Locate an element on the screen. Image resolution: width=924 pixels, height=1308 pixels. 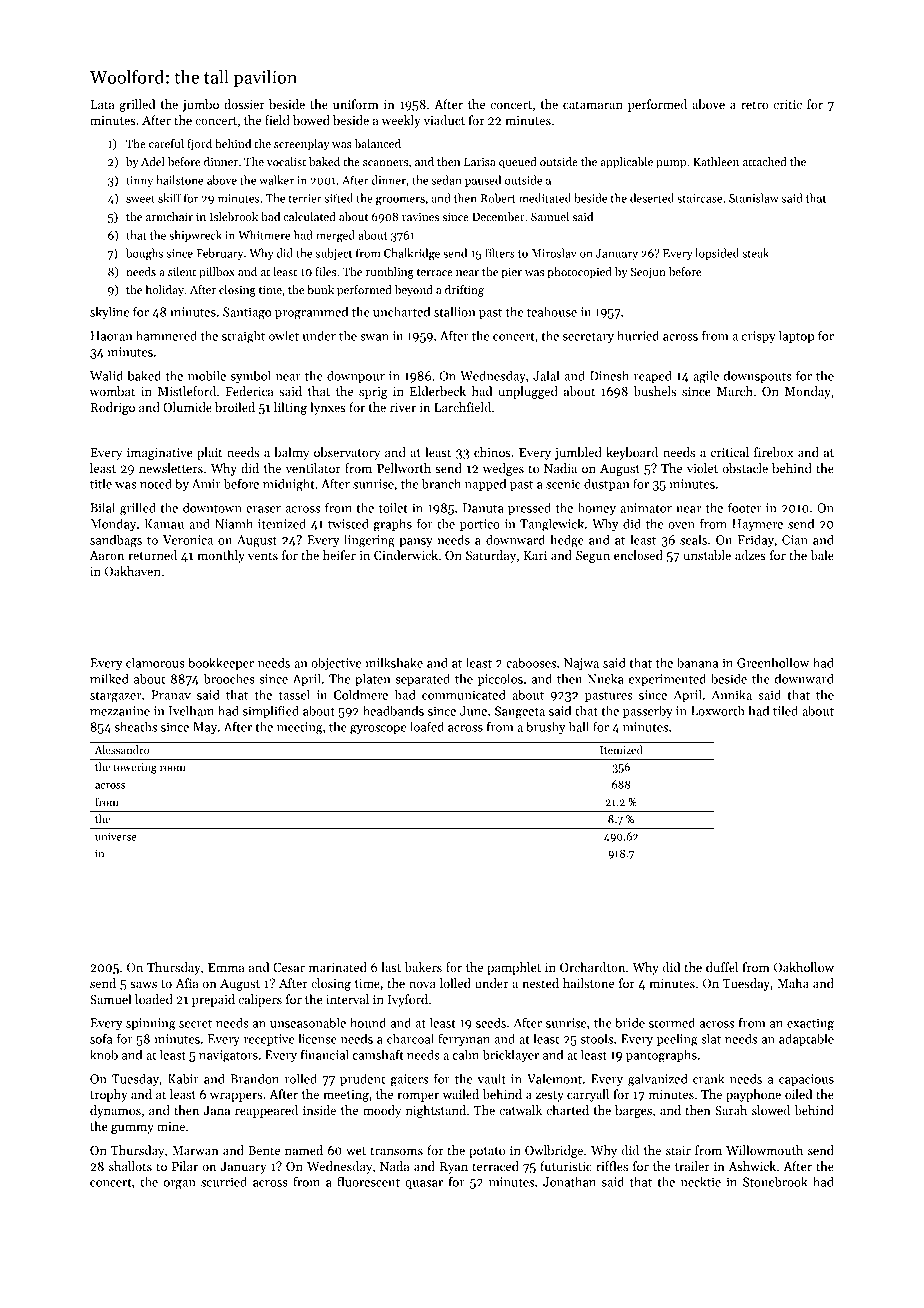
loafed is located at coordinates (427, 726).
